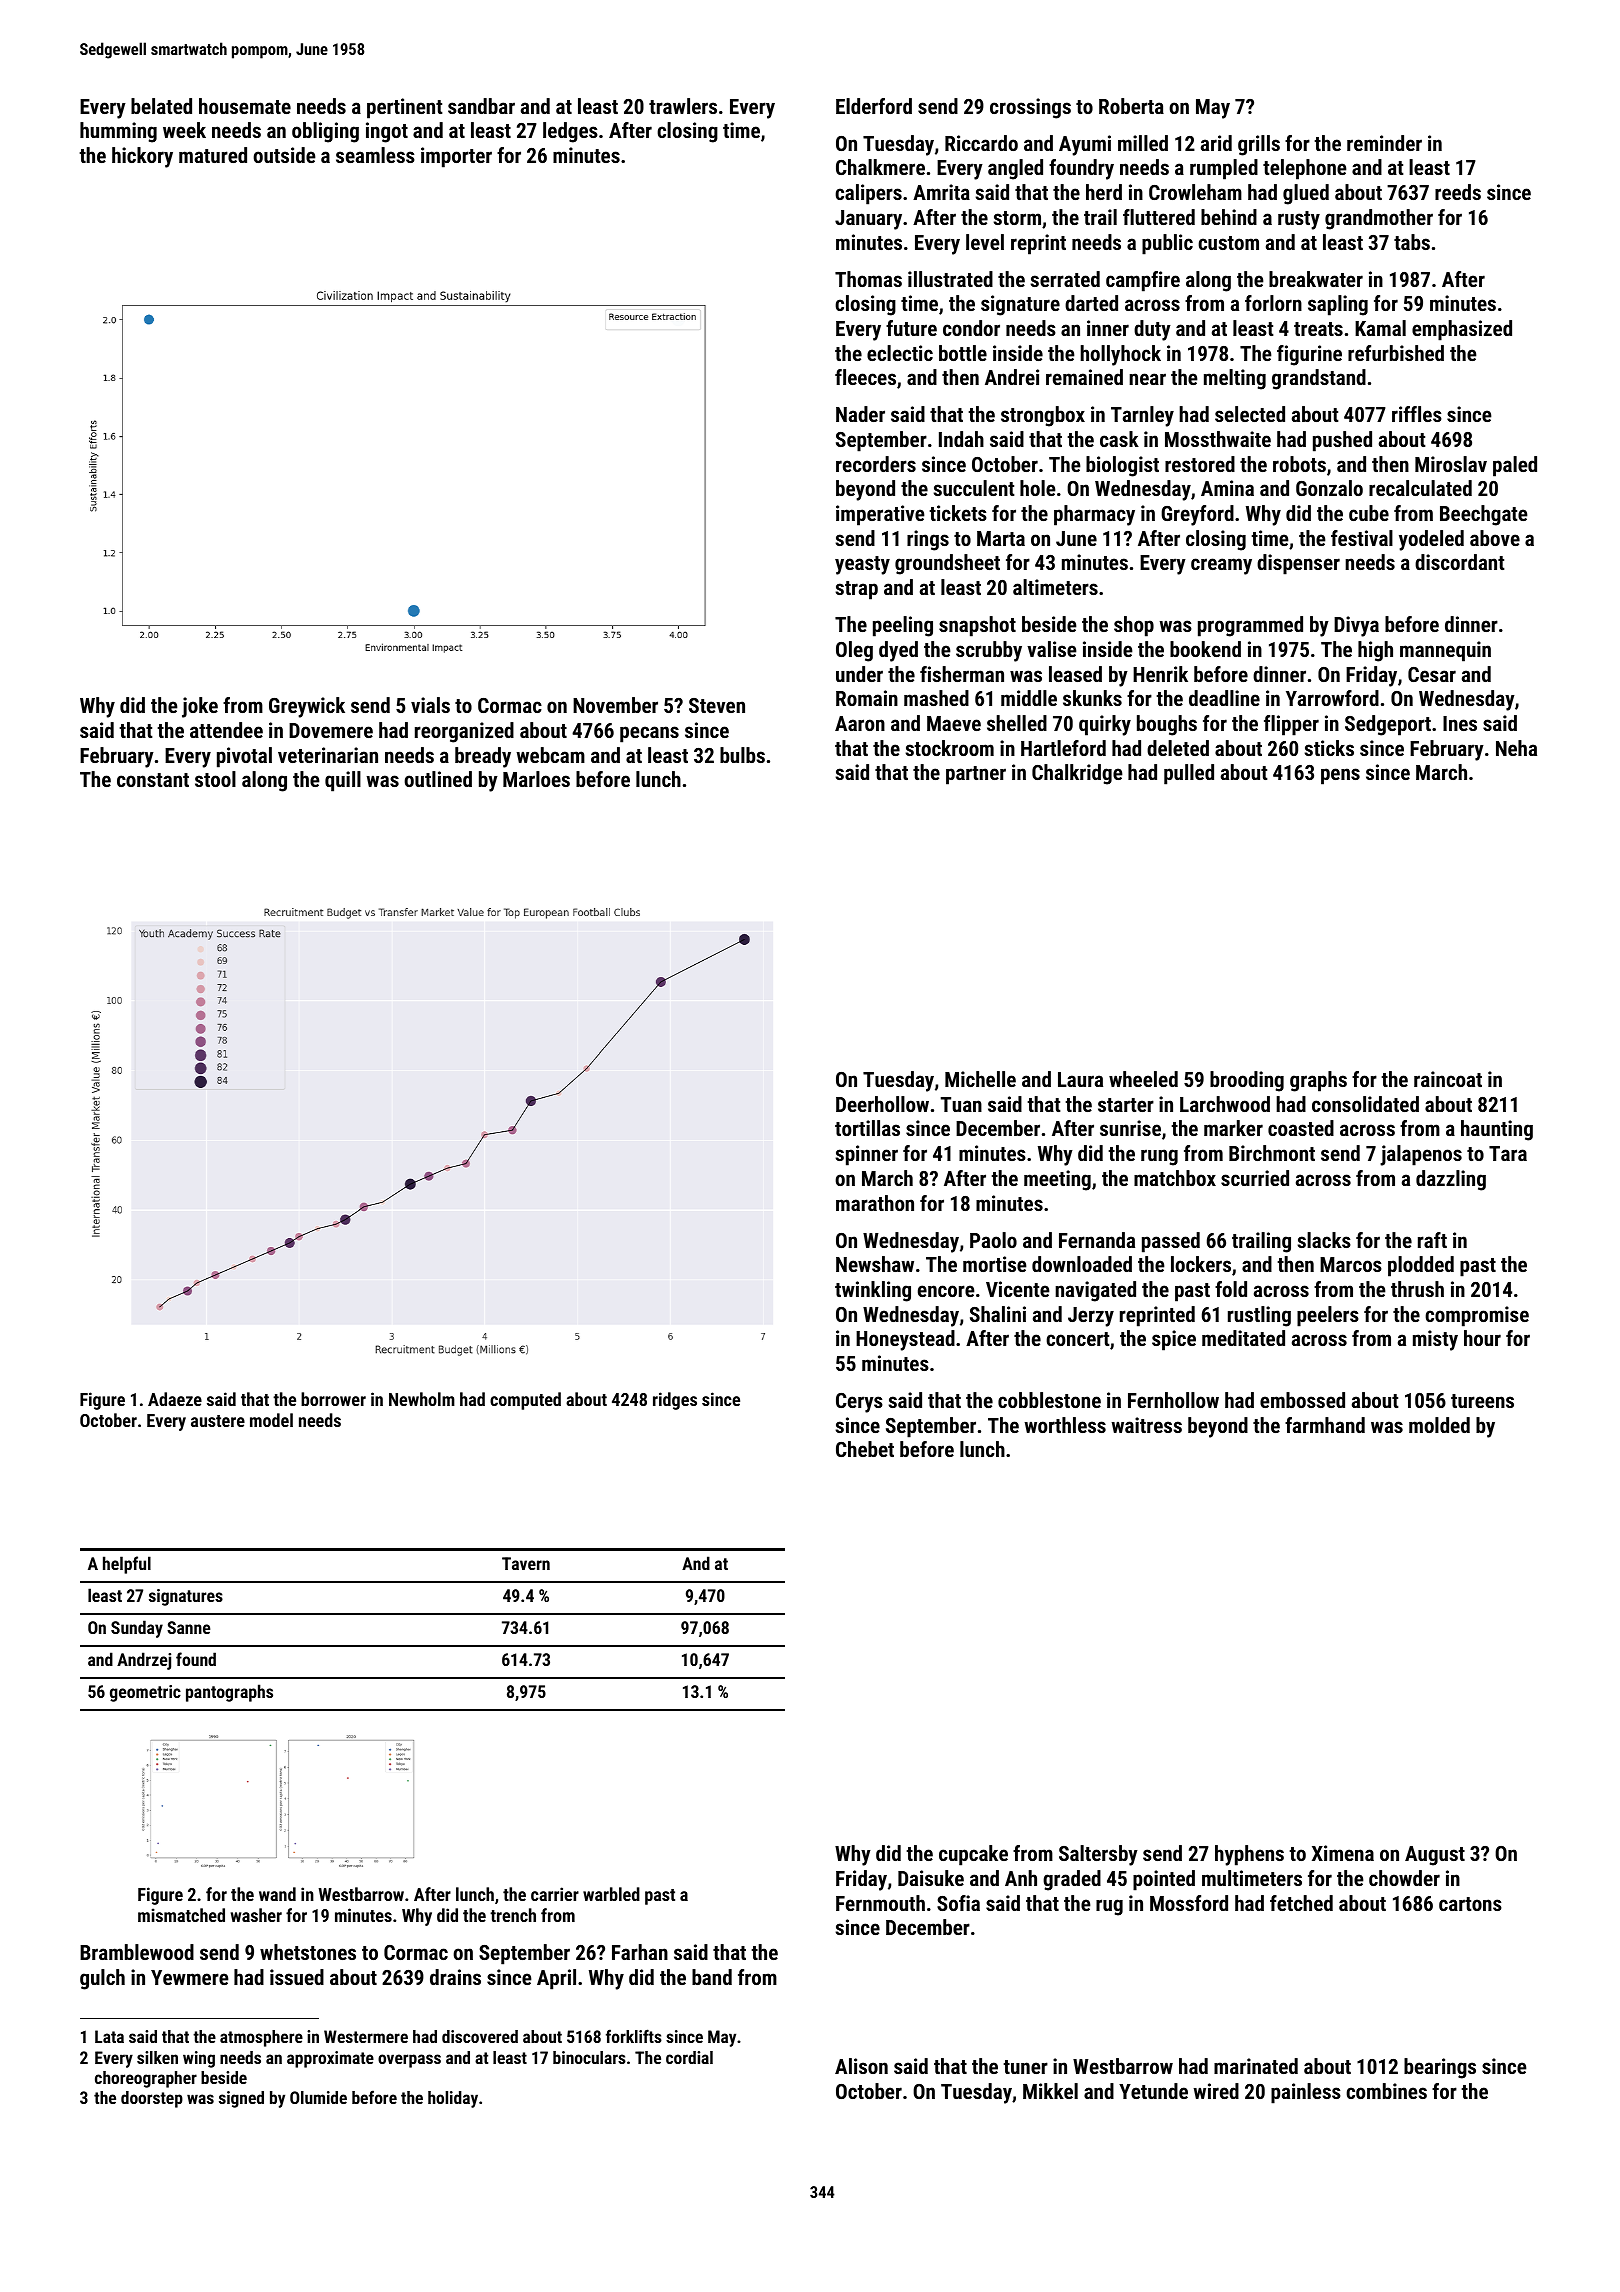 This screenshot has height=2292, width=1620. Describe the element at coordinates (1306, 2093) in the screenshot. I see `painless` at that location.
